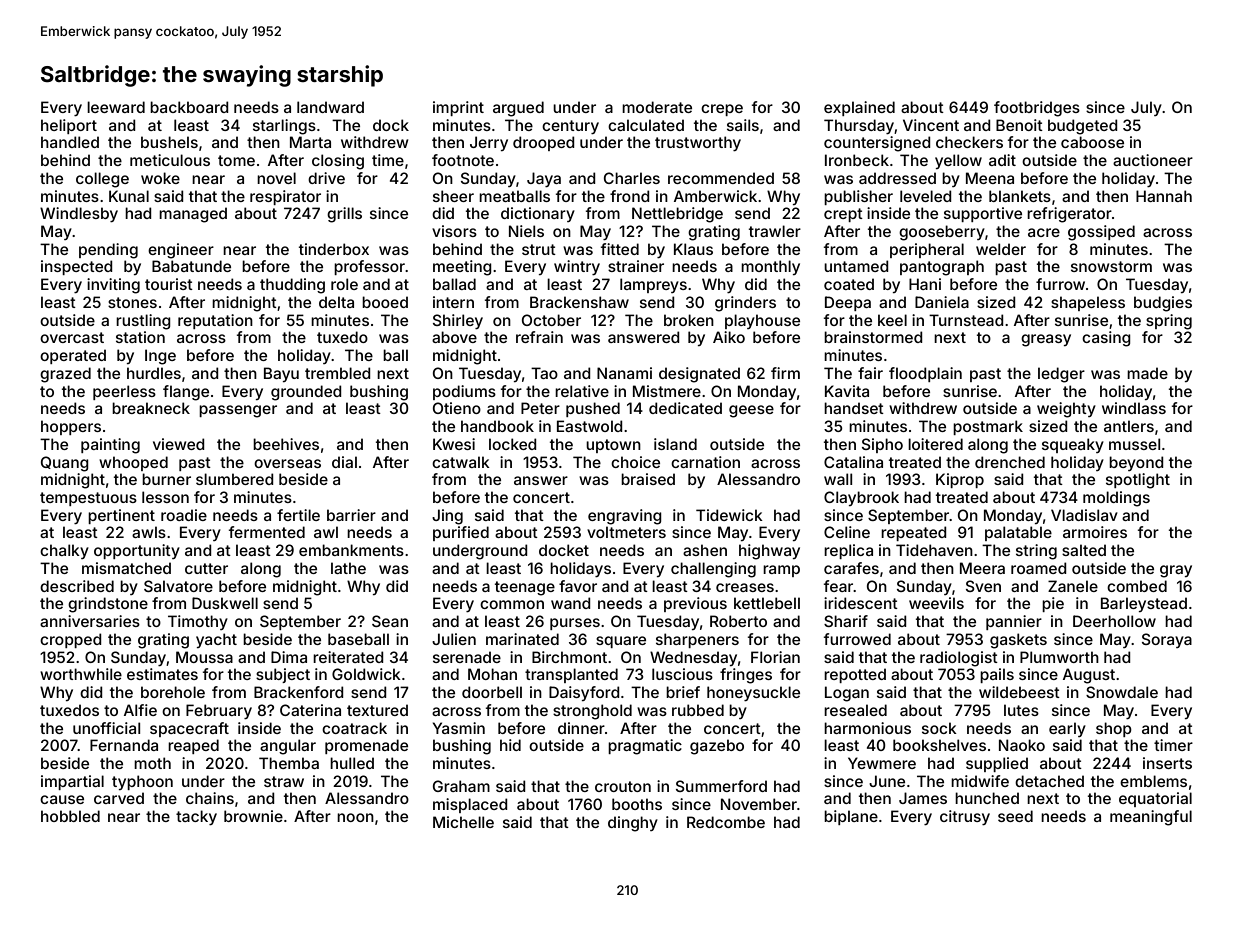 The width and height of the image is (1233, 952). What do you see at coordinates (939, 728) in the image?
I see `sock` at bounding box center [939, 728].
